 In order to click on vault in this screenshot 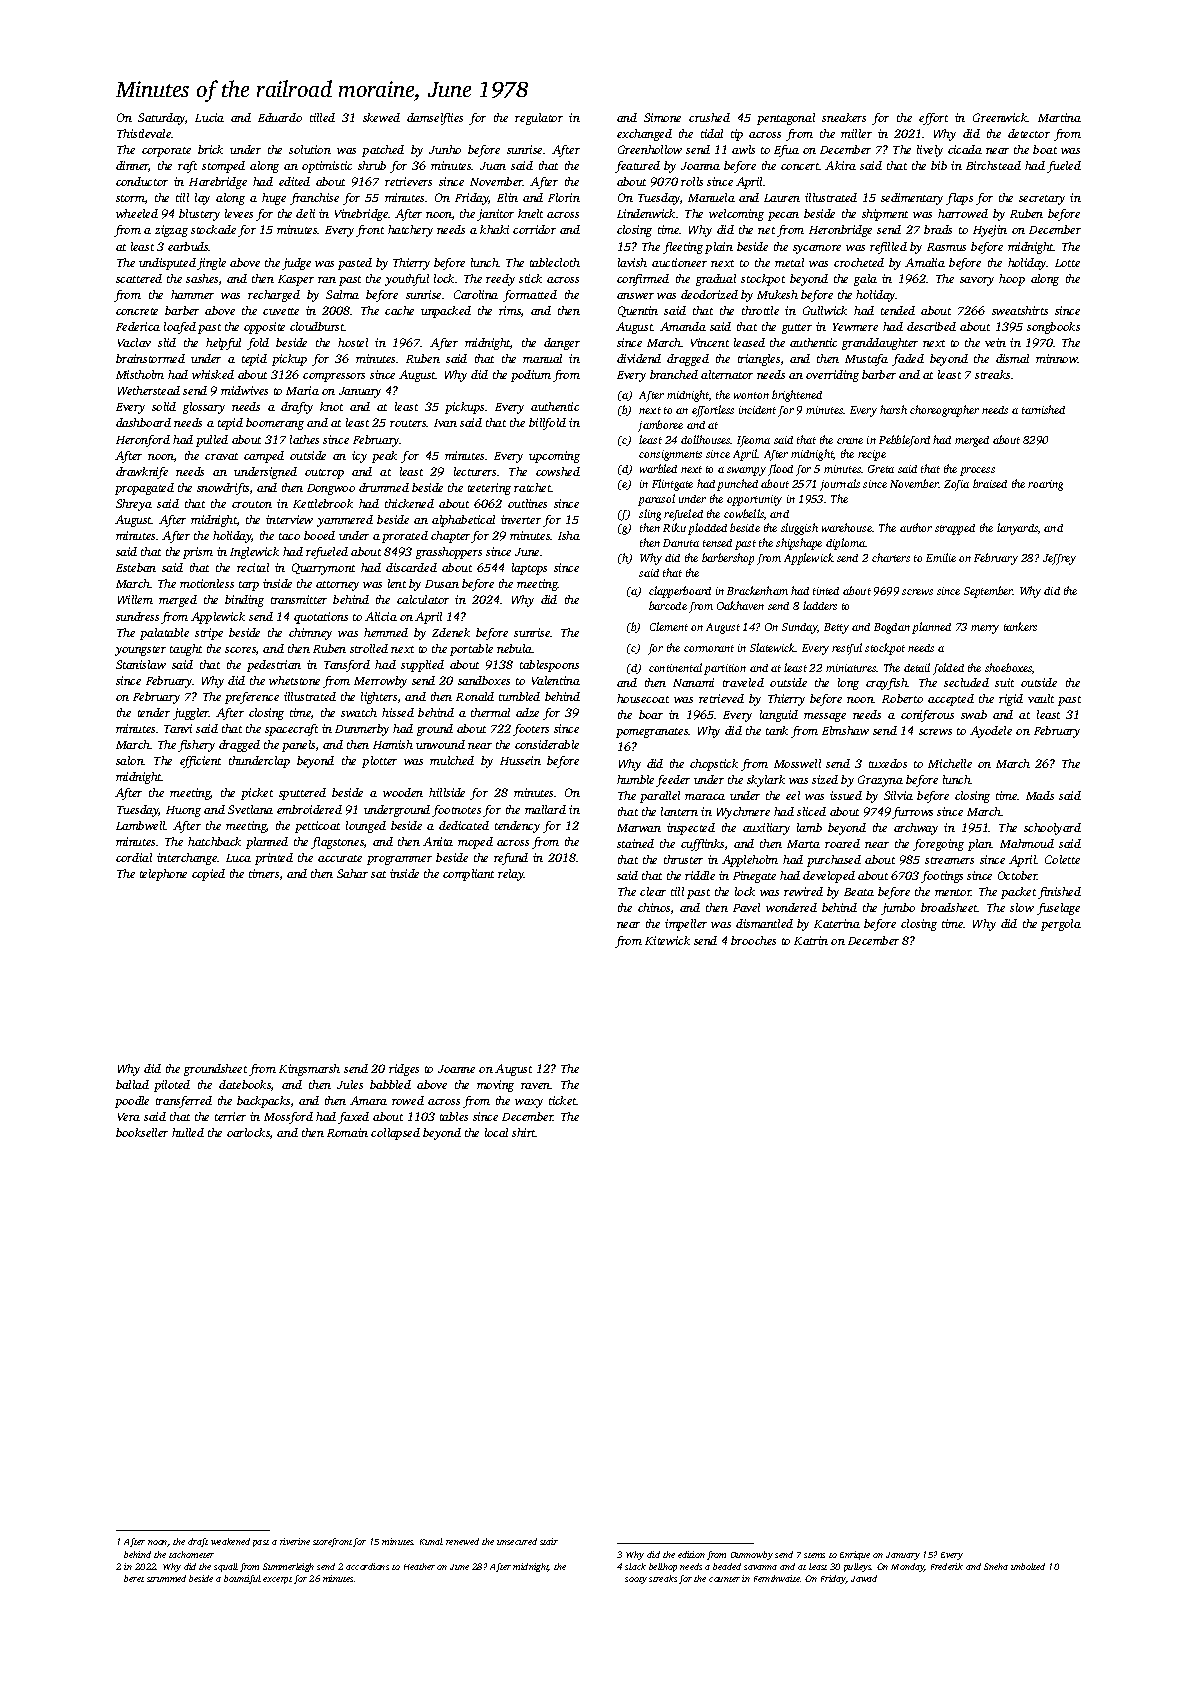, I will do `click(1041, 698)`.
